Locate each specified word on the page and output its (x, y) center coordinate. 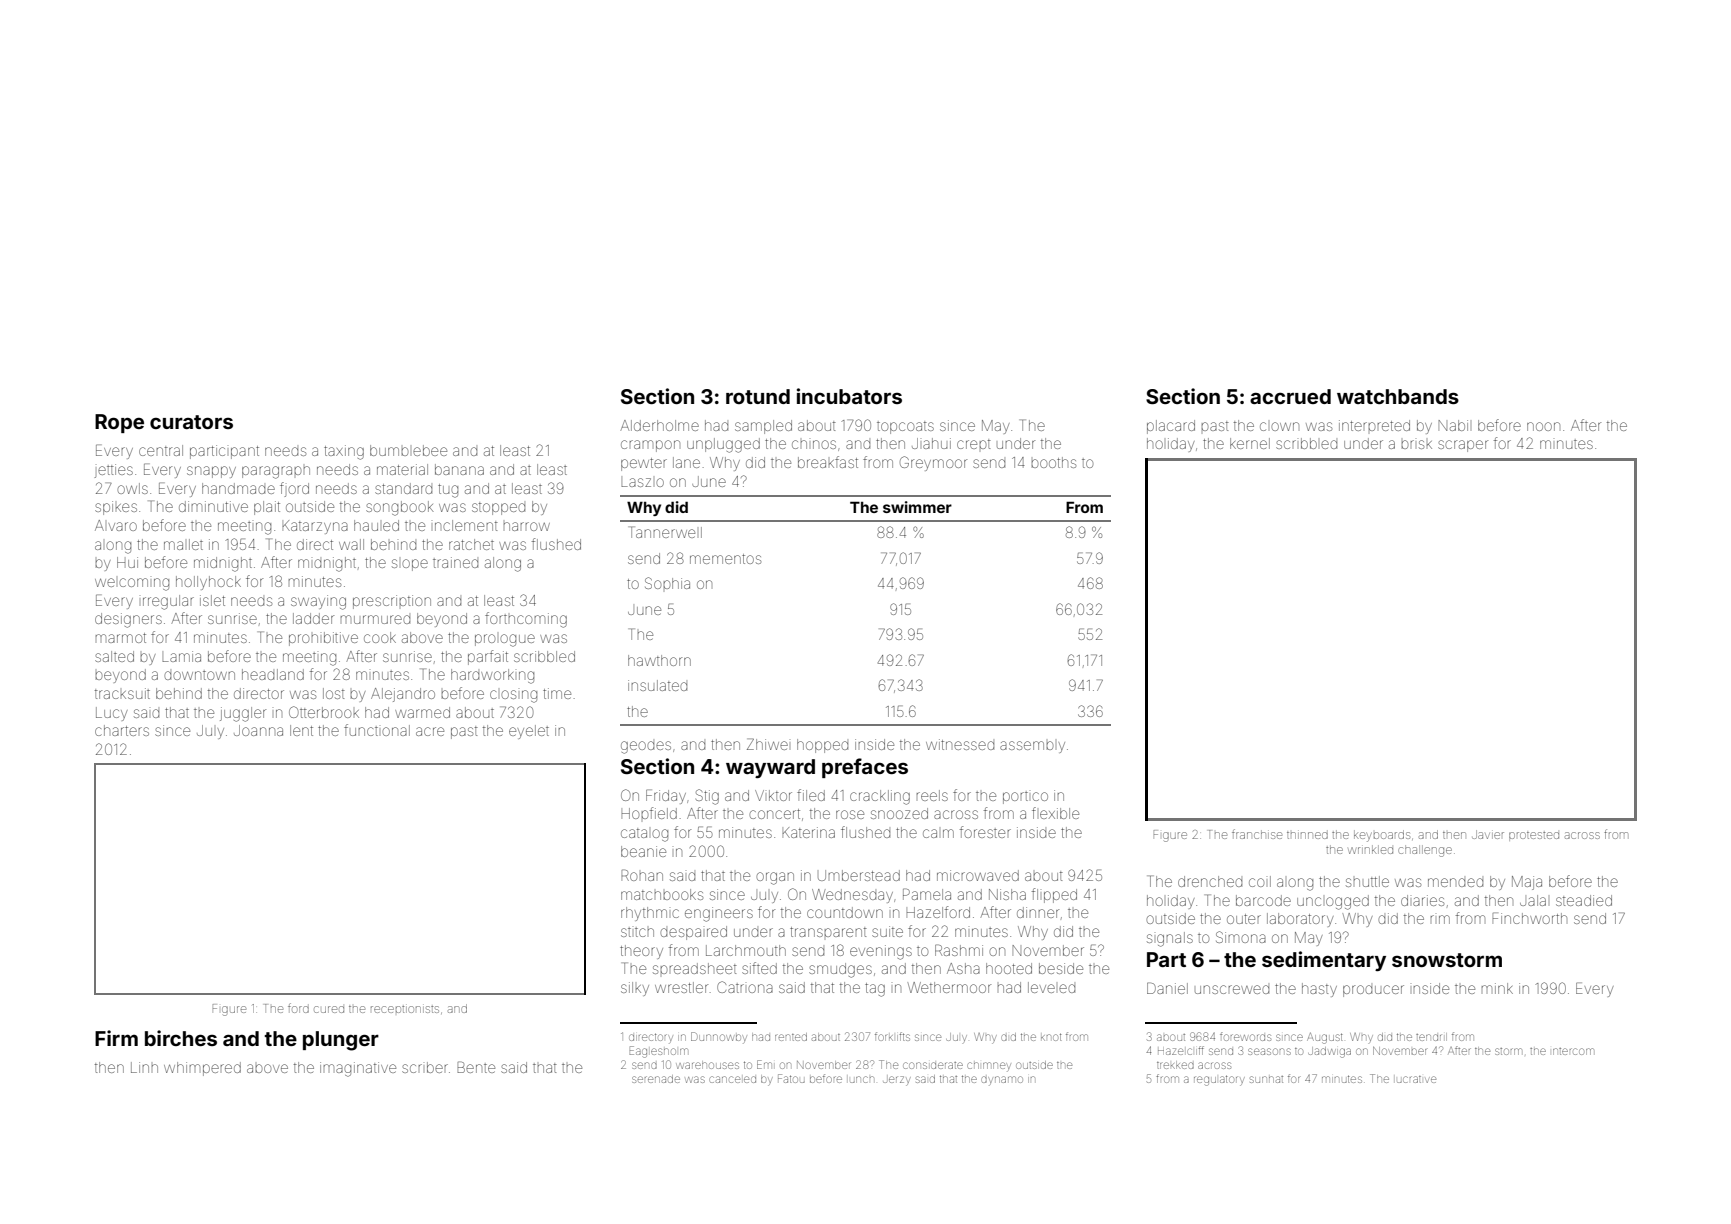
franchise (1257, 834)
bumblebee (408, 450)
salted (114, 656)
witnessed (960, 744)
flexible (1055, 813)
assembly (1032, 747)
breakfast (828, 462)
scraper (1463, 446)
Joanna (258, 730)
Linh (144, 1067)
